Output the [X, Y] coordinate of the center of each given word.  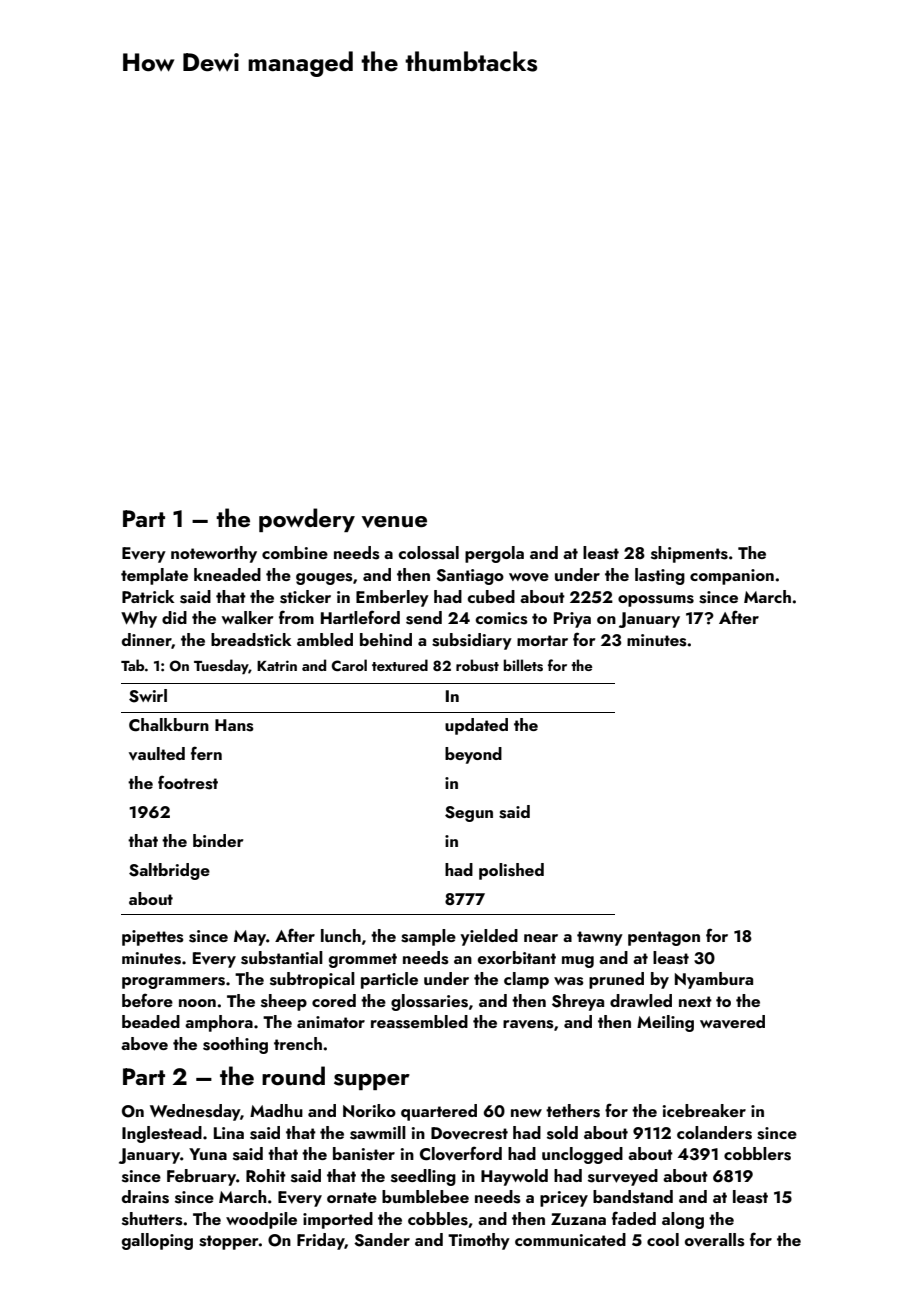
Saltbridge [169, 871]
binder [218, 840]
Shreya [578, 1002]
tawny [600, 938]
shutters [152, 1219]
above [144, 1044]
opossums [656, 601]
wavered [732, 1022]
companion [732, 577]
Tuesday [221, 666]
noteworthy [214, 554]
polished [511, 871]
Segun [469, 814]
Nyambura [714, 980]
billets [523, 665]
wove [529, 577]
